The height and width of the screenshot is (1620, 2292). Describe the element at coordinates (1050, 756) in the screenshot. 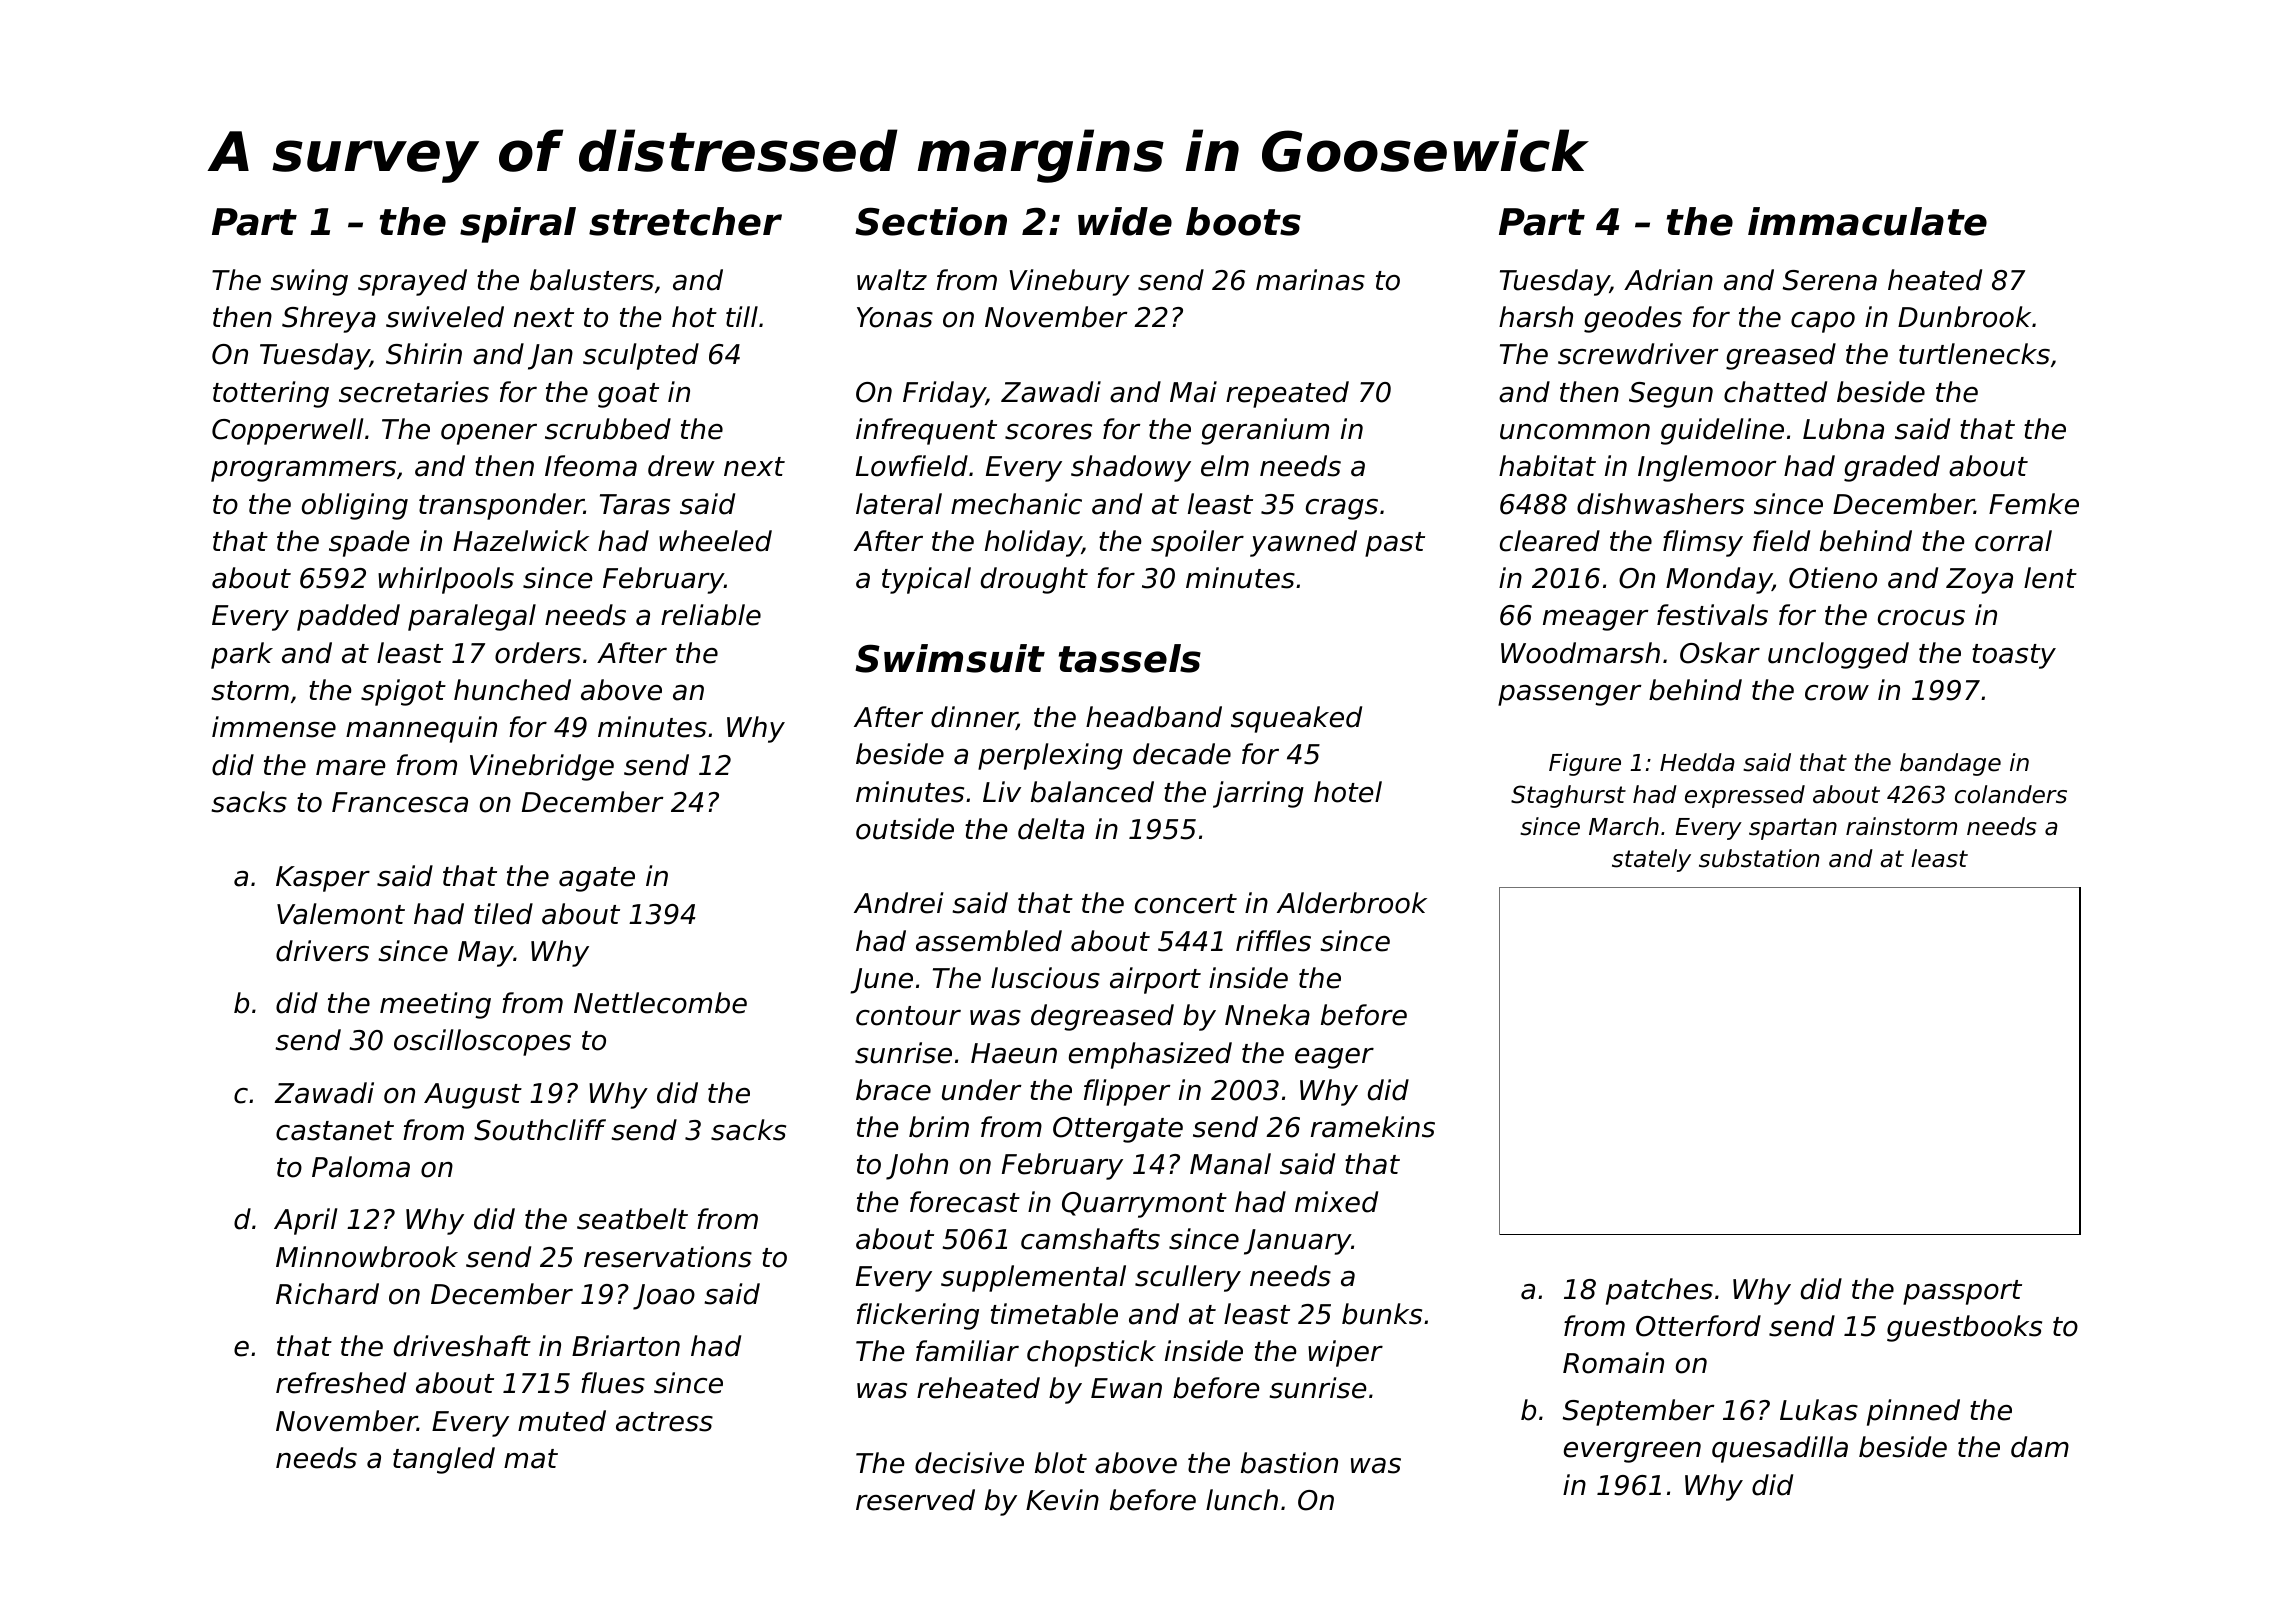

I see `perplexing` at that location.
